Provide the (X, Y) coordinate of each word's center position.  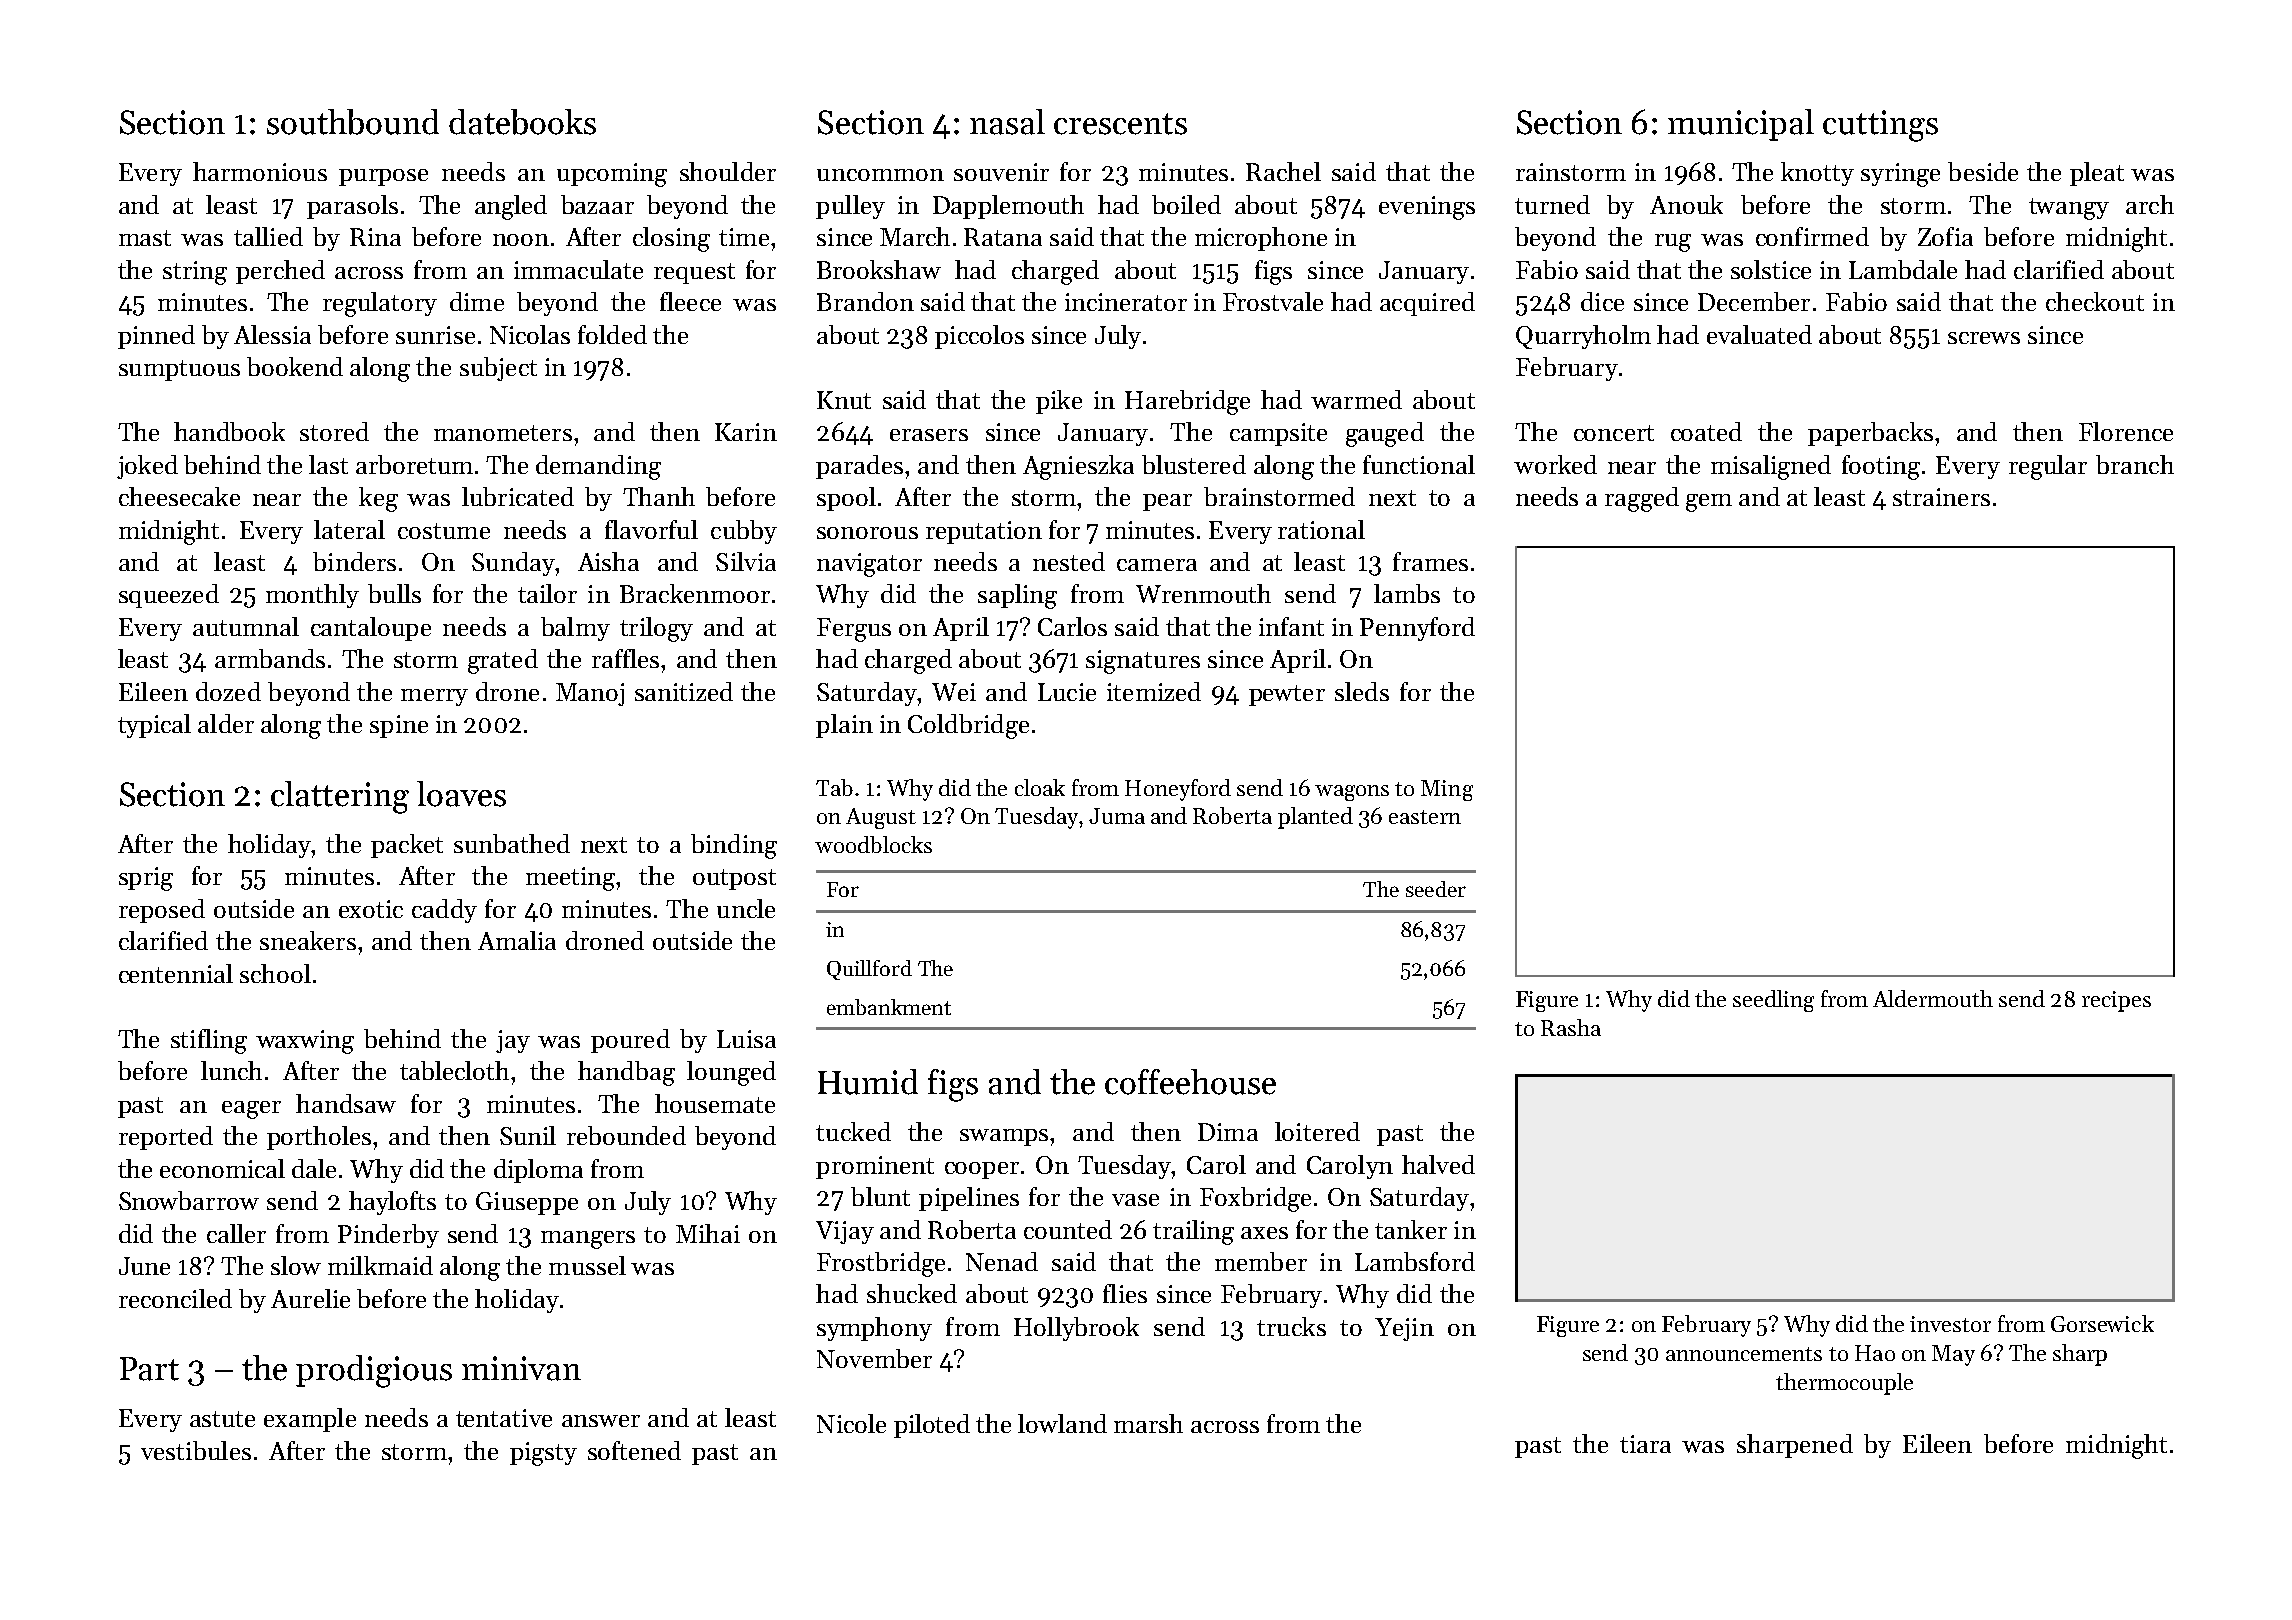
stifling (209, 1041)
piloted (932, 1426)
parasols (352, 207)
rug (1673, 243)
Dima (1228, 1132)
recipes (2116, 1001)
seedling (1773, 1001)
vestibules (196, 1450)
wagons (1352, 793)
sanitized (684, 691)
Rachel (1283, 171)
